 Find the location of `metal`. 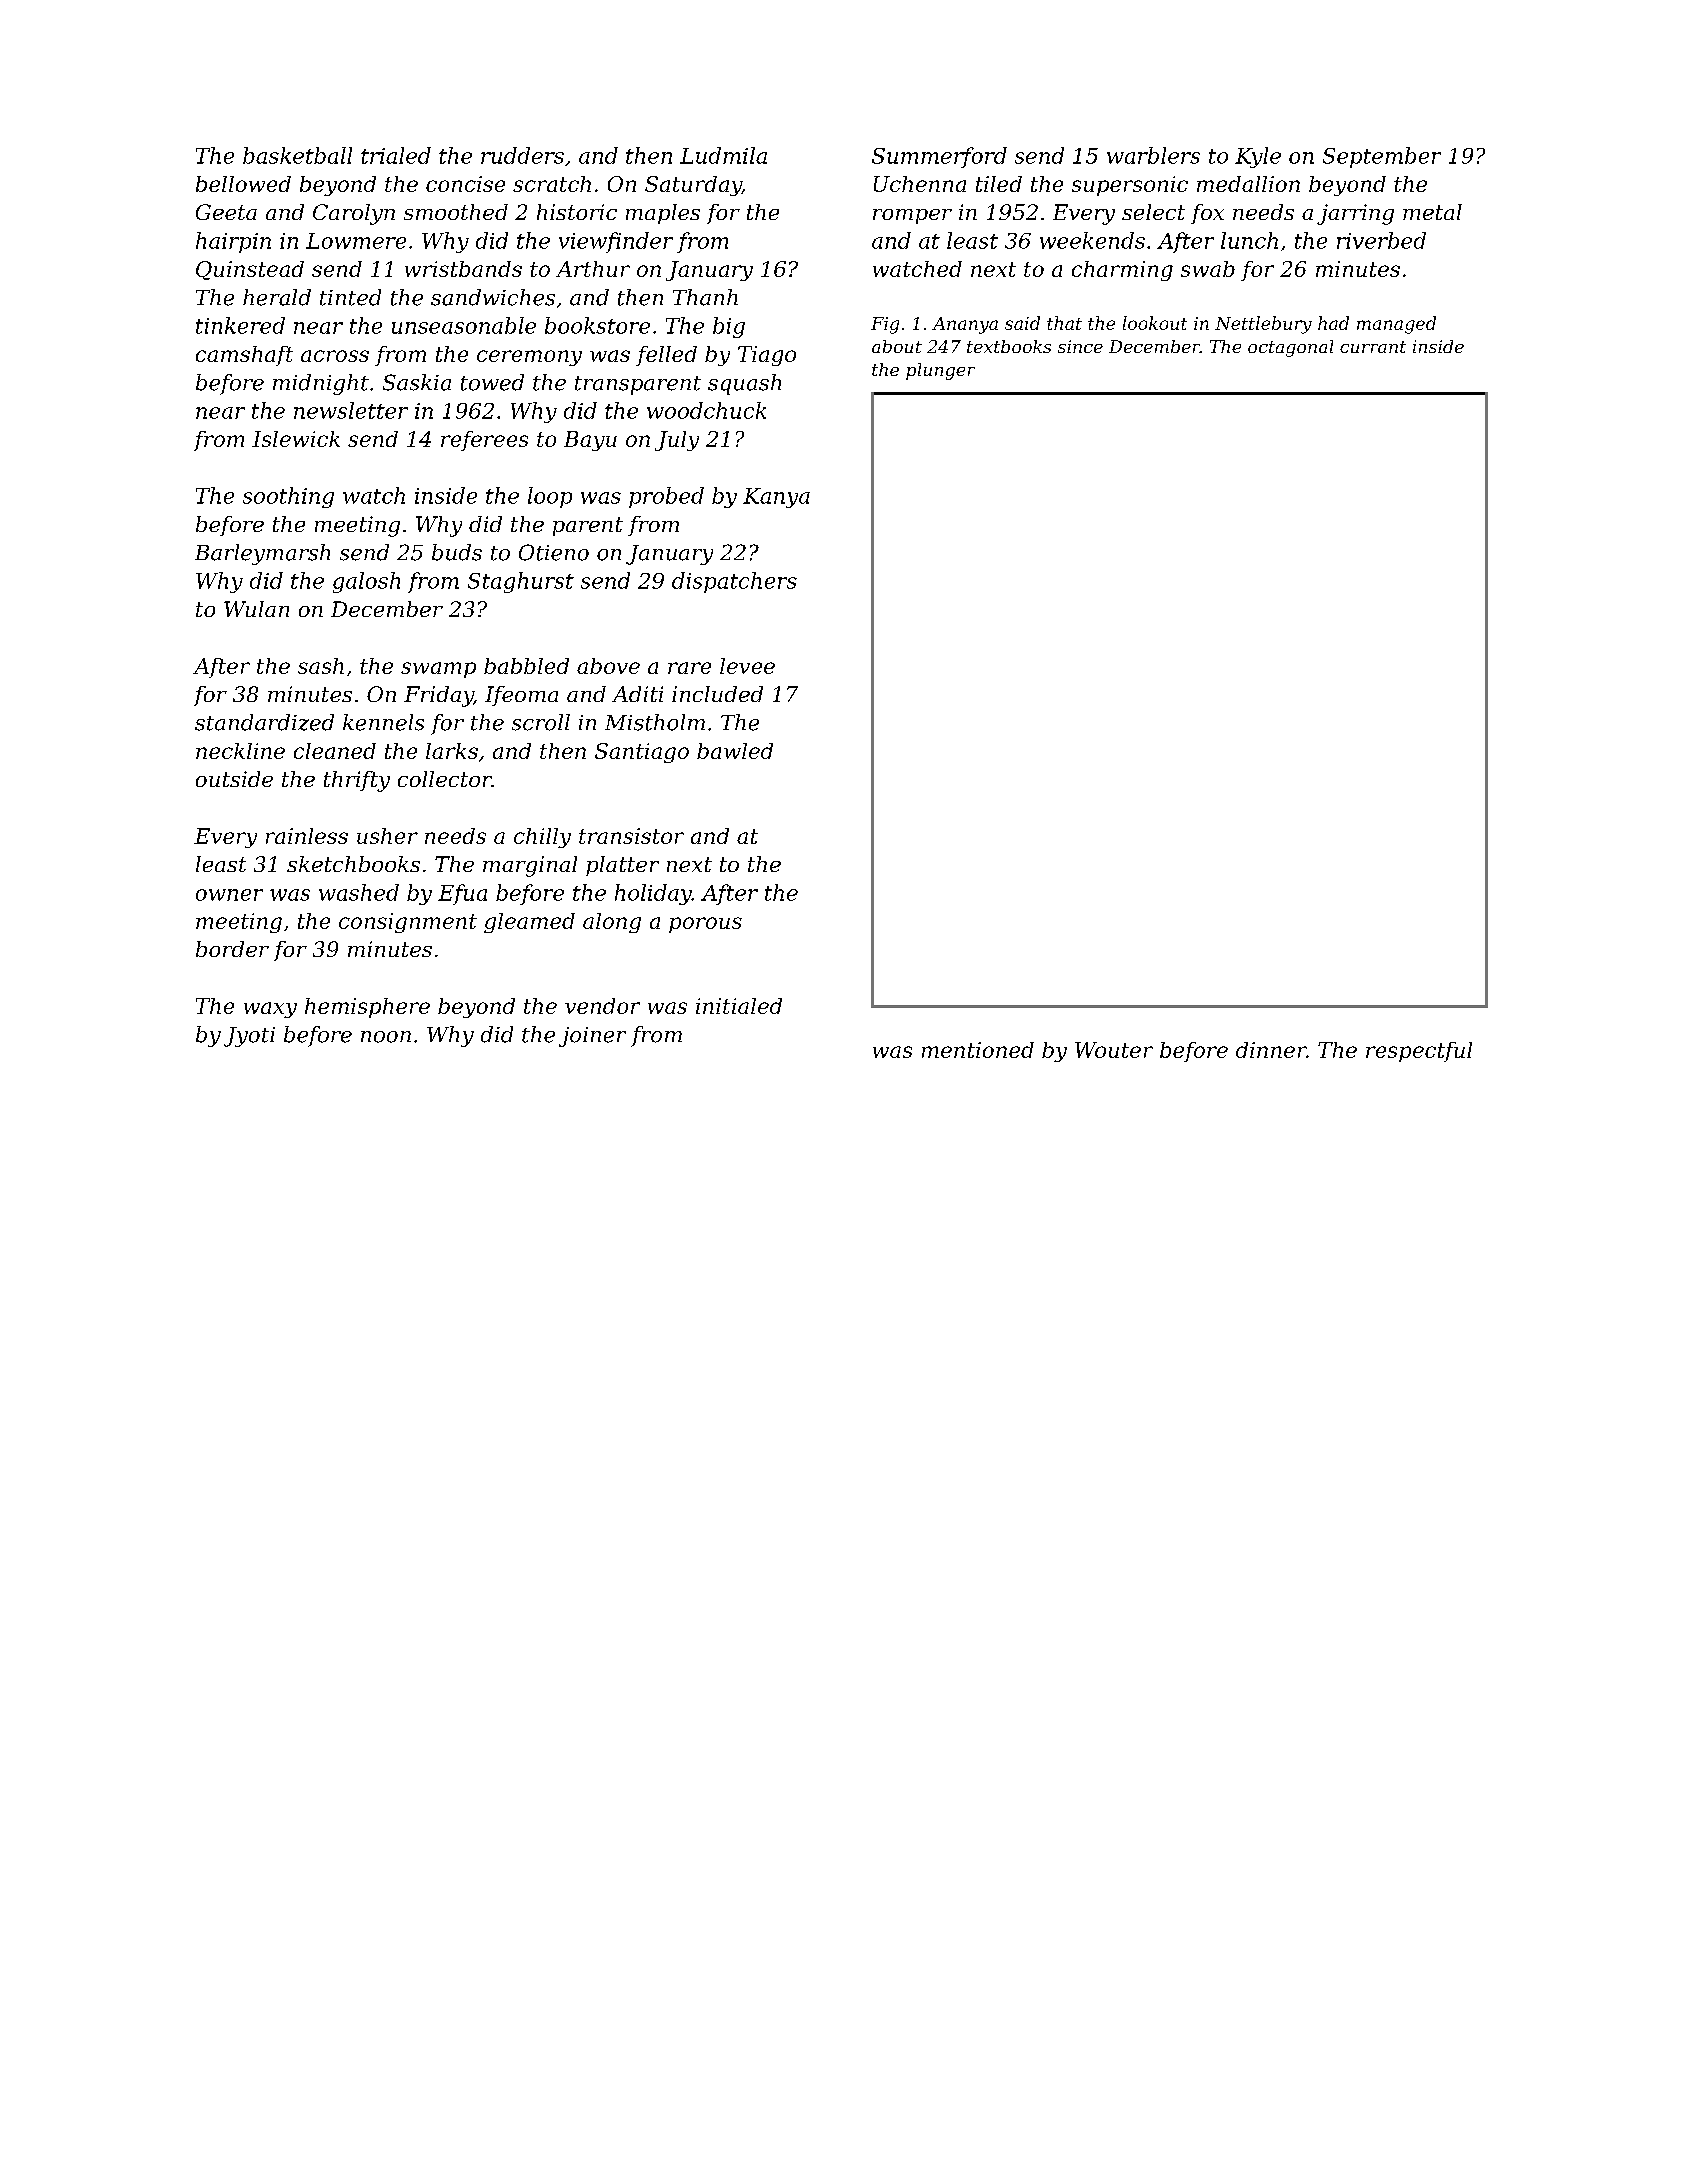

metal is located at coordinates (1432, 212).
